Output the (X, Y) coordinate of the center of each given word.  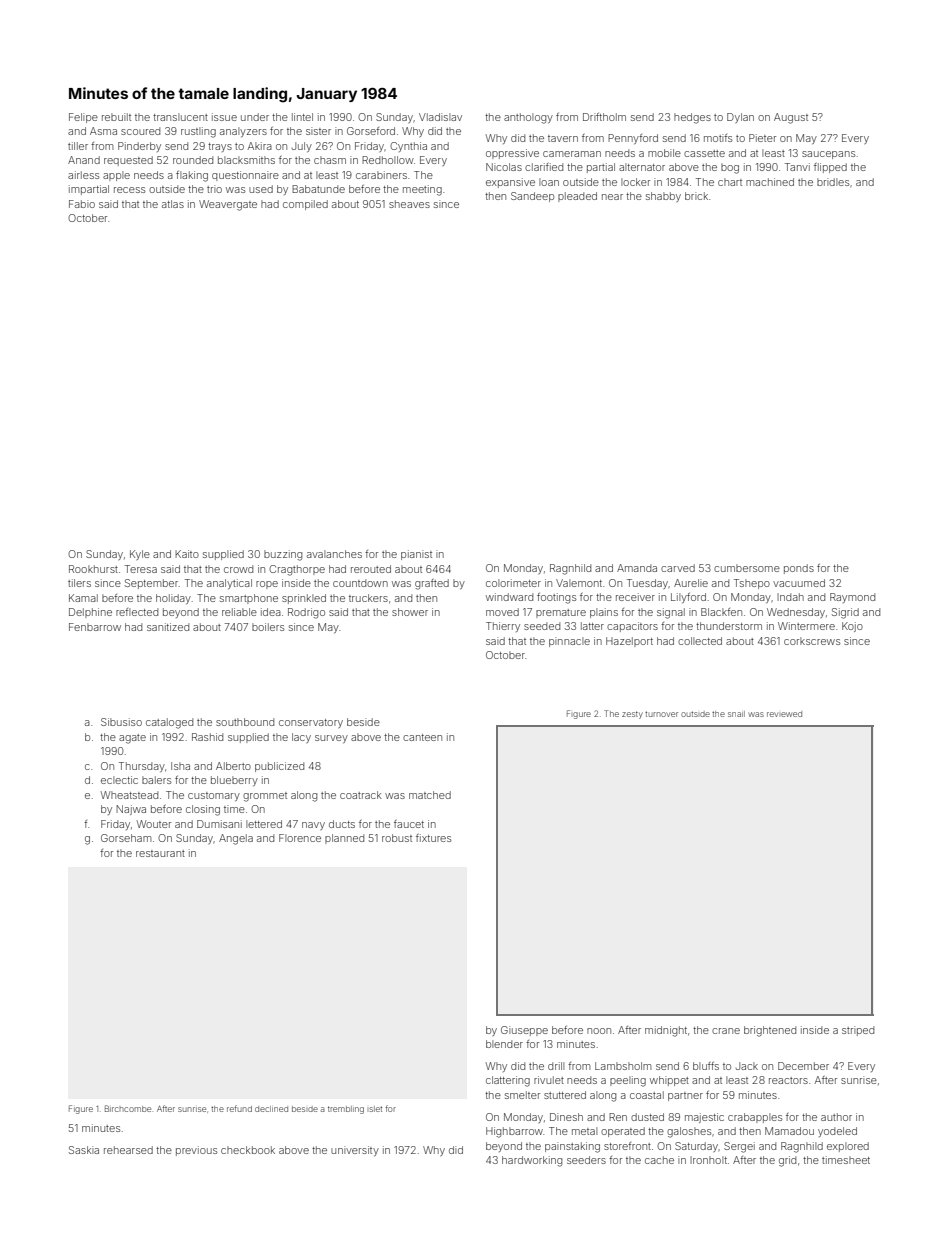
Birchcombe (128, 1108)
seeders (586, 1160)
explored (848, 1147)
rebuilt (116, 117)
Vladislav (440, 117)
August (791, 118)
